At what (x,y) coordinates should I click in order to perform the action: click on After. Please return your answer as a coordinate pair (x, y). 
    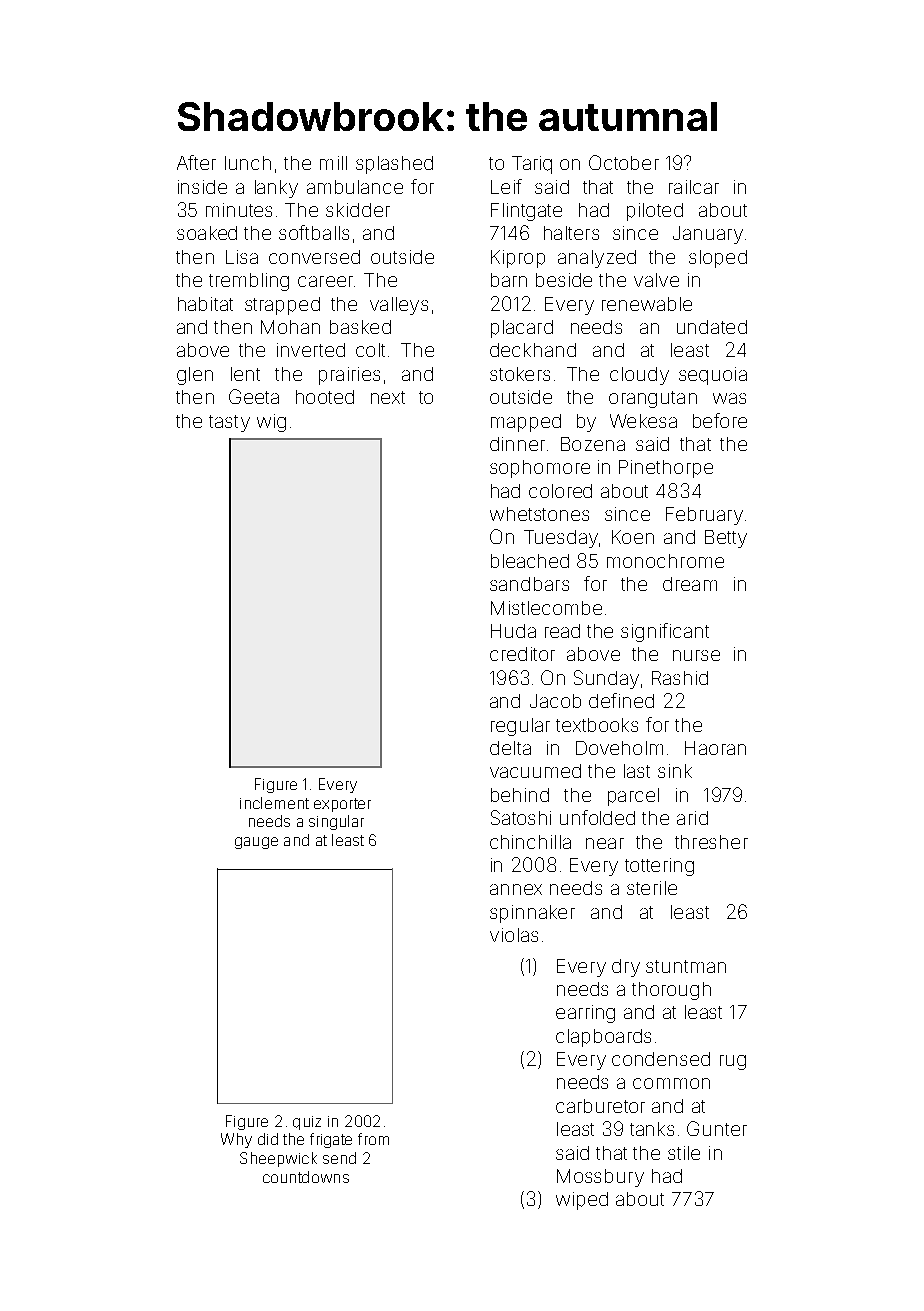
    Looking at the image, I should click on (196, 162).
